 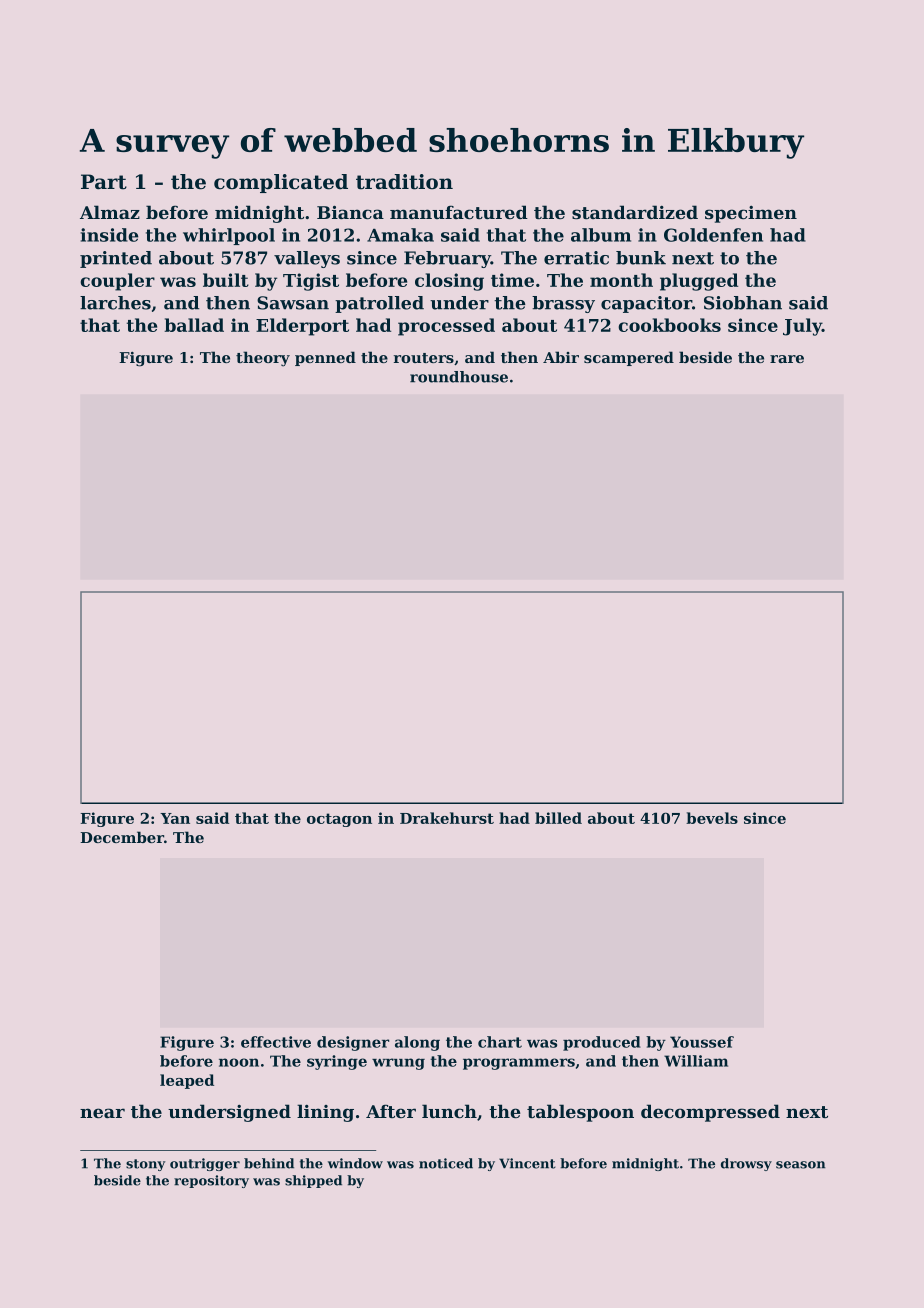 What do you see at coordinates (802, 327) in the page?
I see `July` at bounding box center [802, 327].
